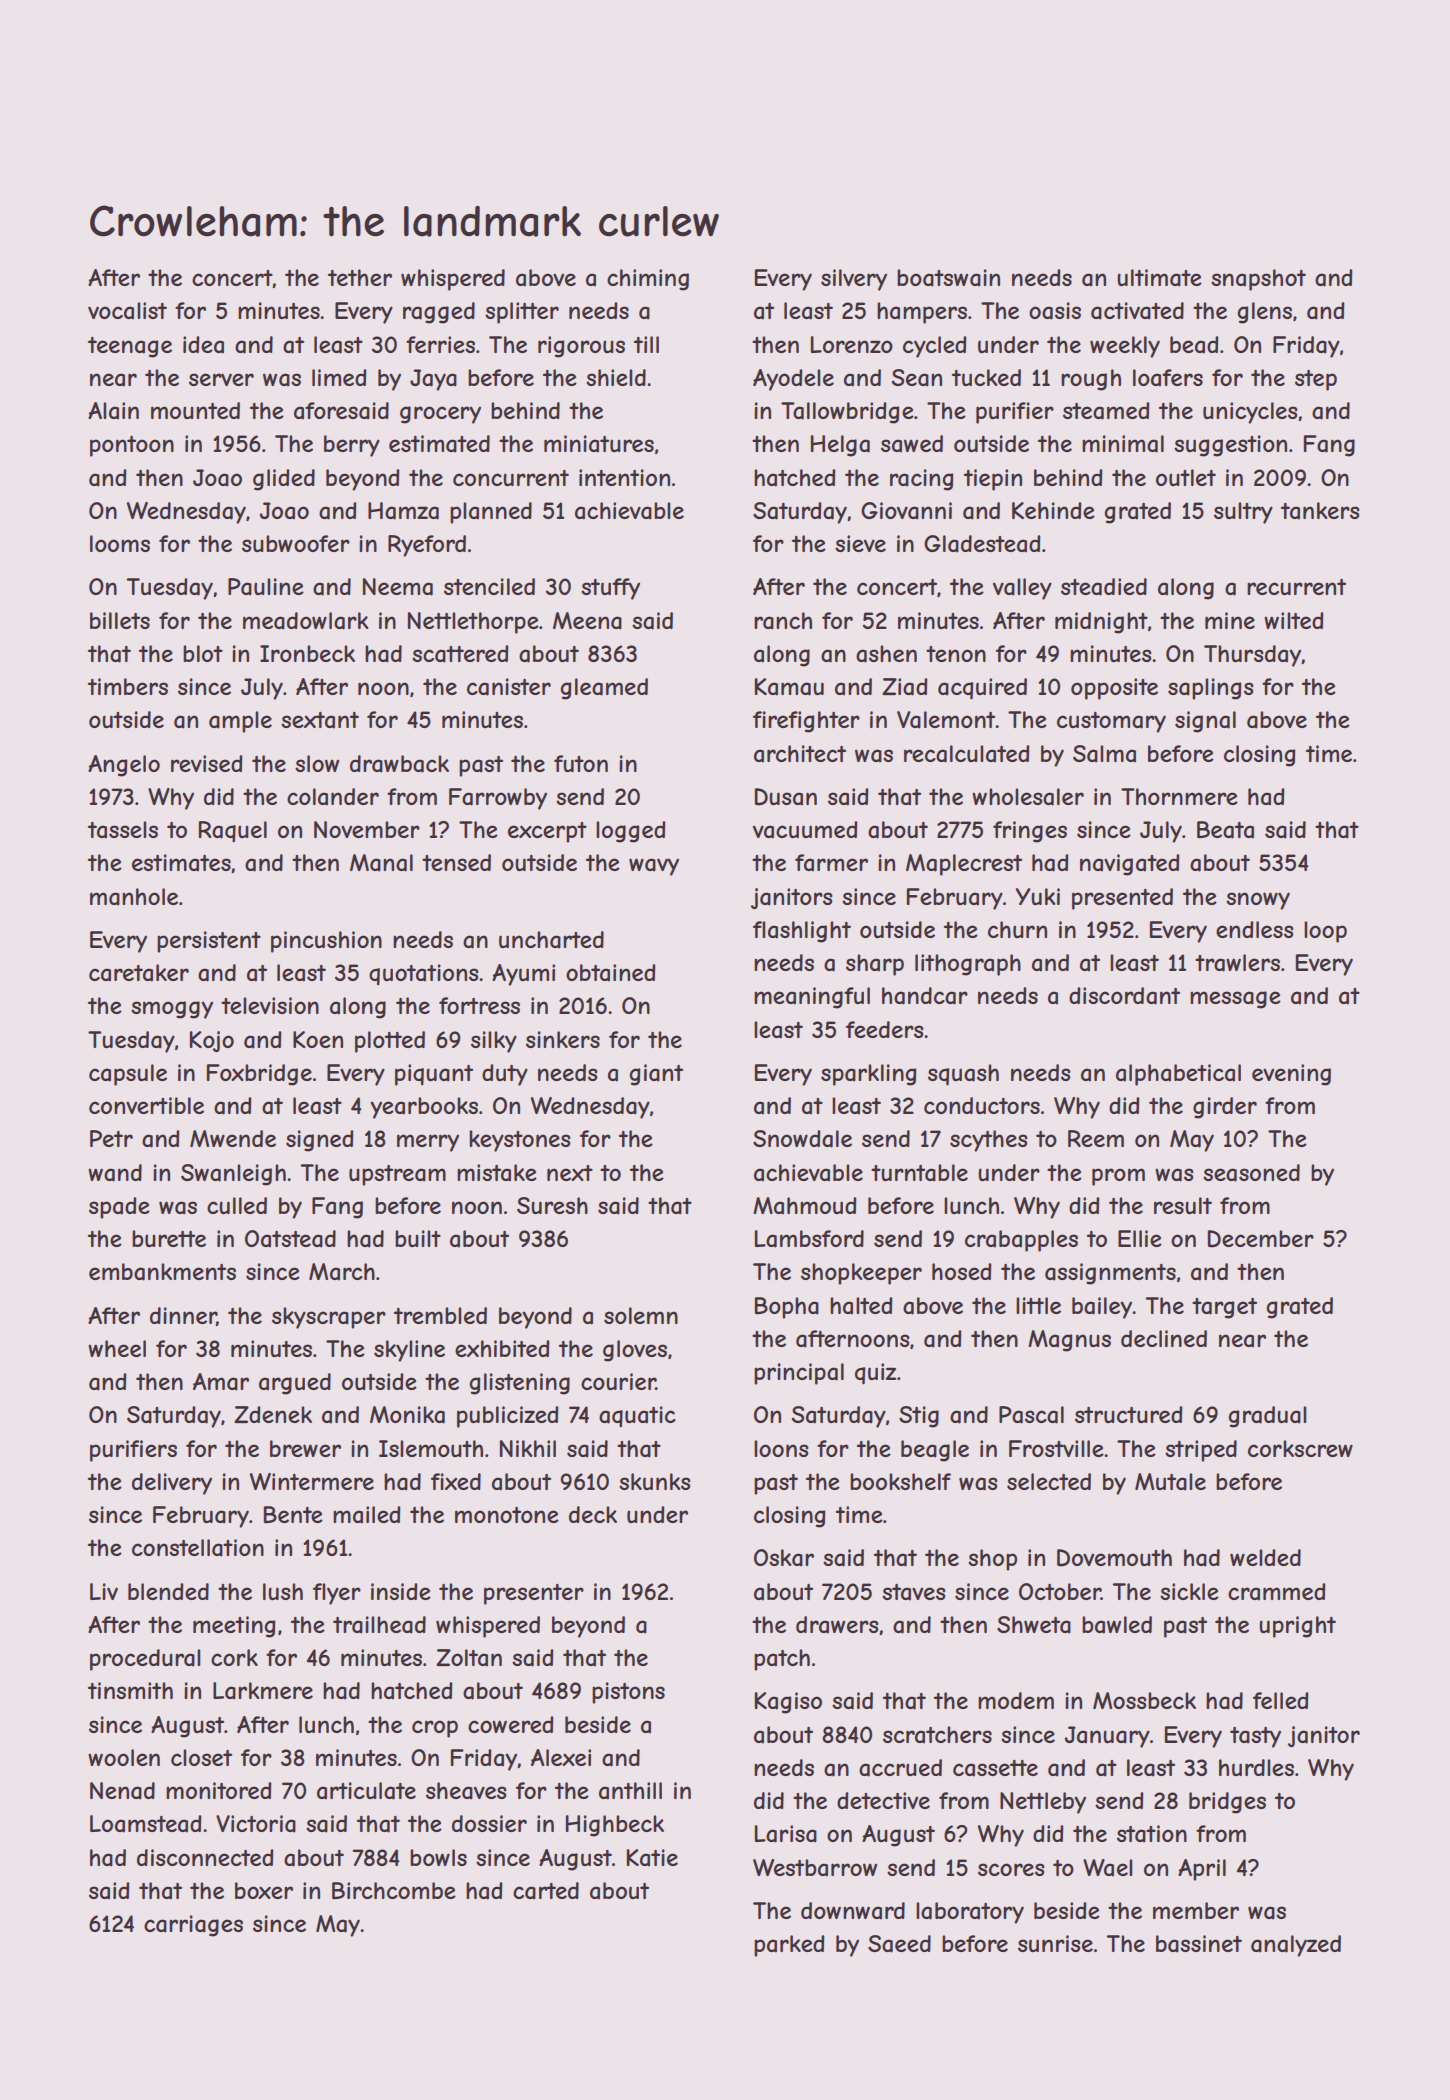 This screenshot has height=2100, width=1450. I want to click on futon, so click(581, 763).
